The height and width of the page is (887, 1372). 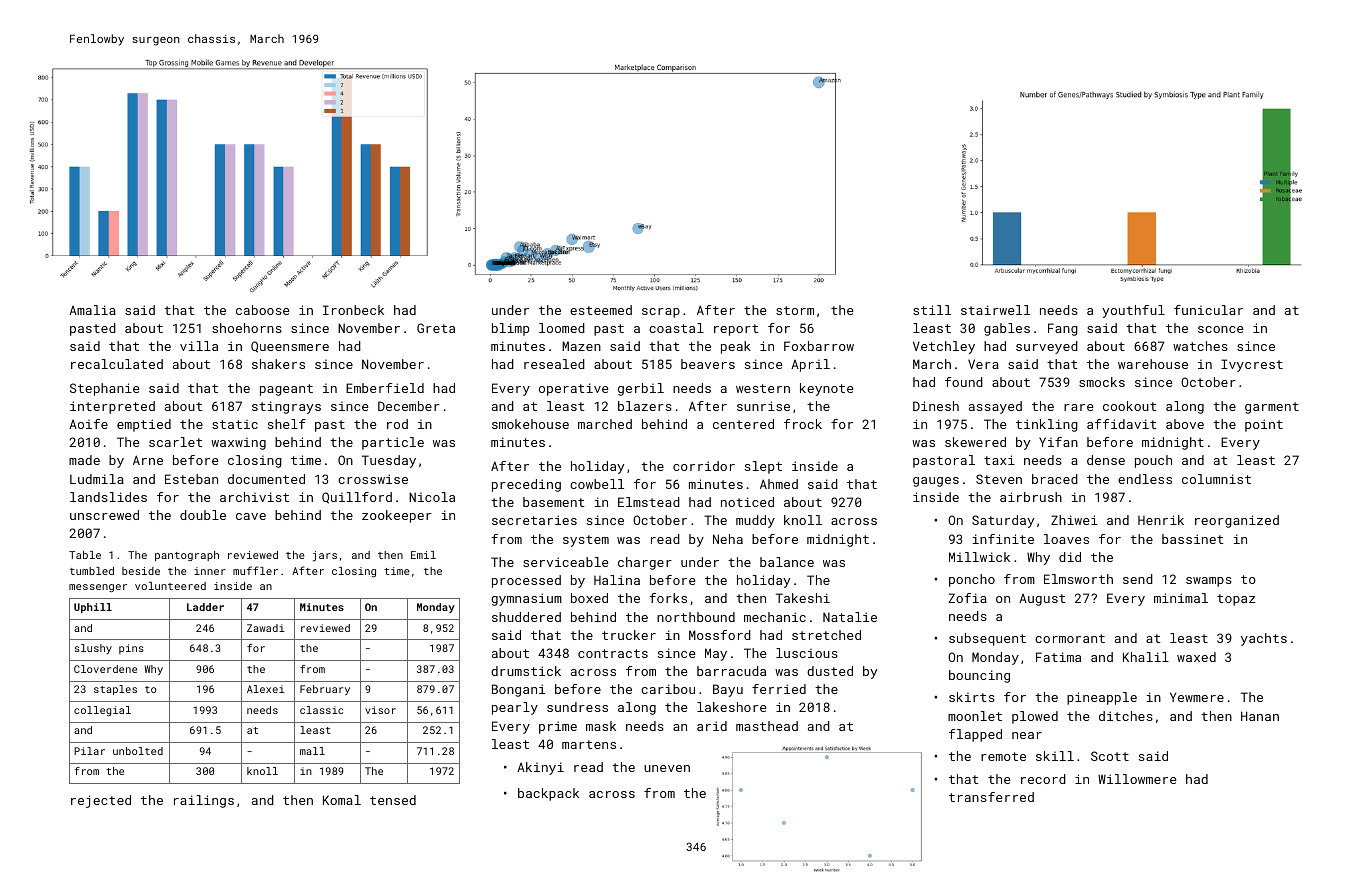 I want to click on Zofia, so click(x=967, y=598).
